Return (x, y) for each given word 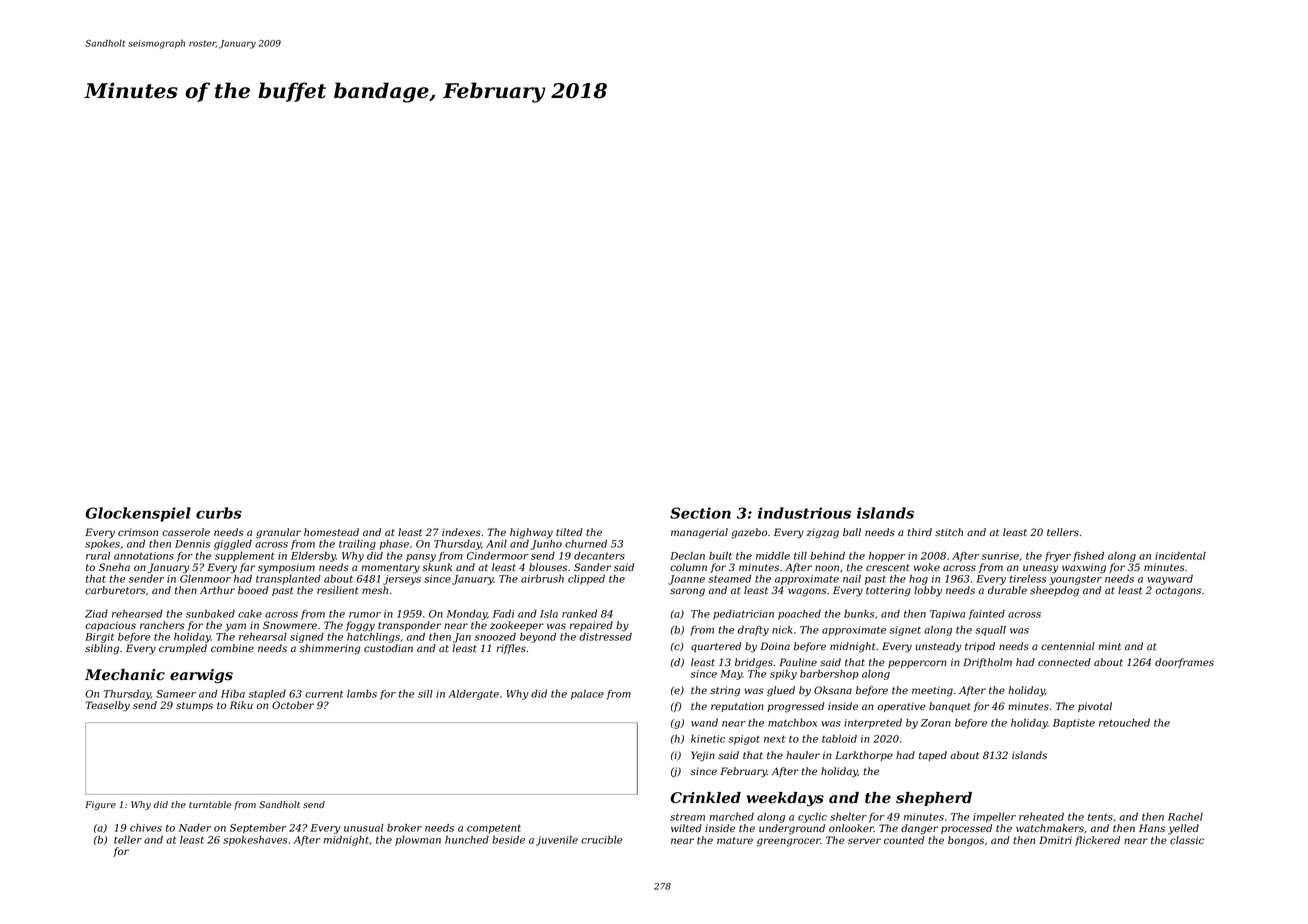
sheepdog (1054, 591)
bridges (754, 663)
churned (586, 544)
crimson (138, 532)
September (258, 829)
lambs (362, 694)
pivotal (1095, 707)
